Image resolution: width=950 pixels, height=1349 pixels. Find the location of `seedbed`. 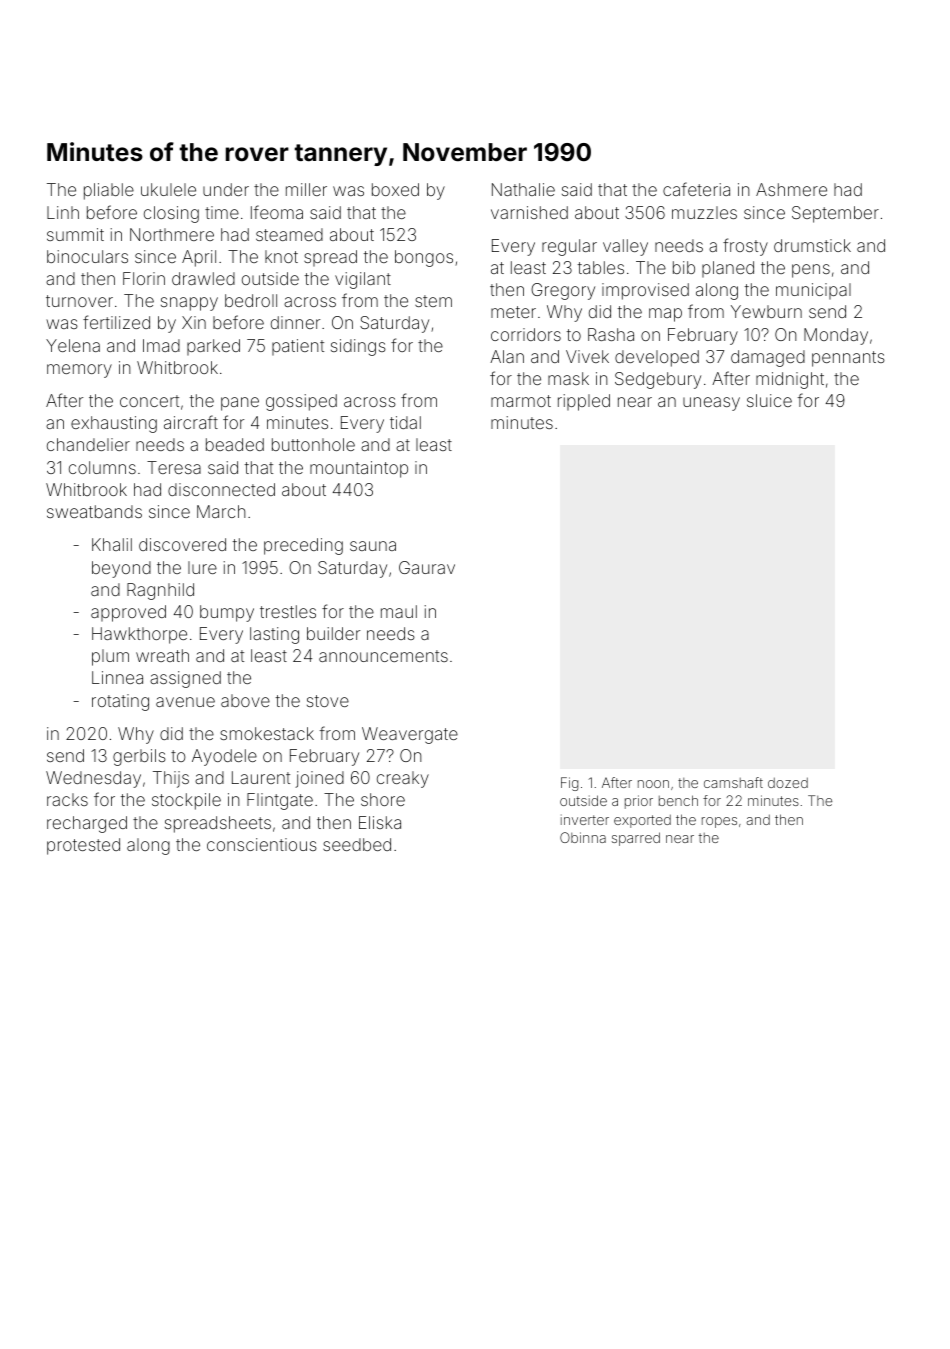

seedbed is located at coordinates (357, 844).
